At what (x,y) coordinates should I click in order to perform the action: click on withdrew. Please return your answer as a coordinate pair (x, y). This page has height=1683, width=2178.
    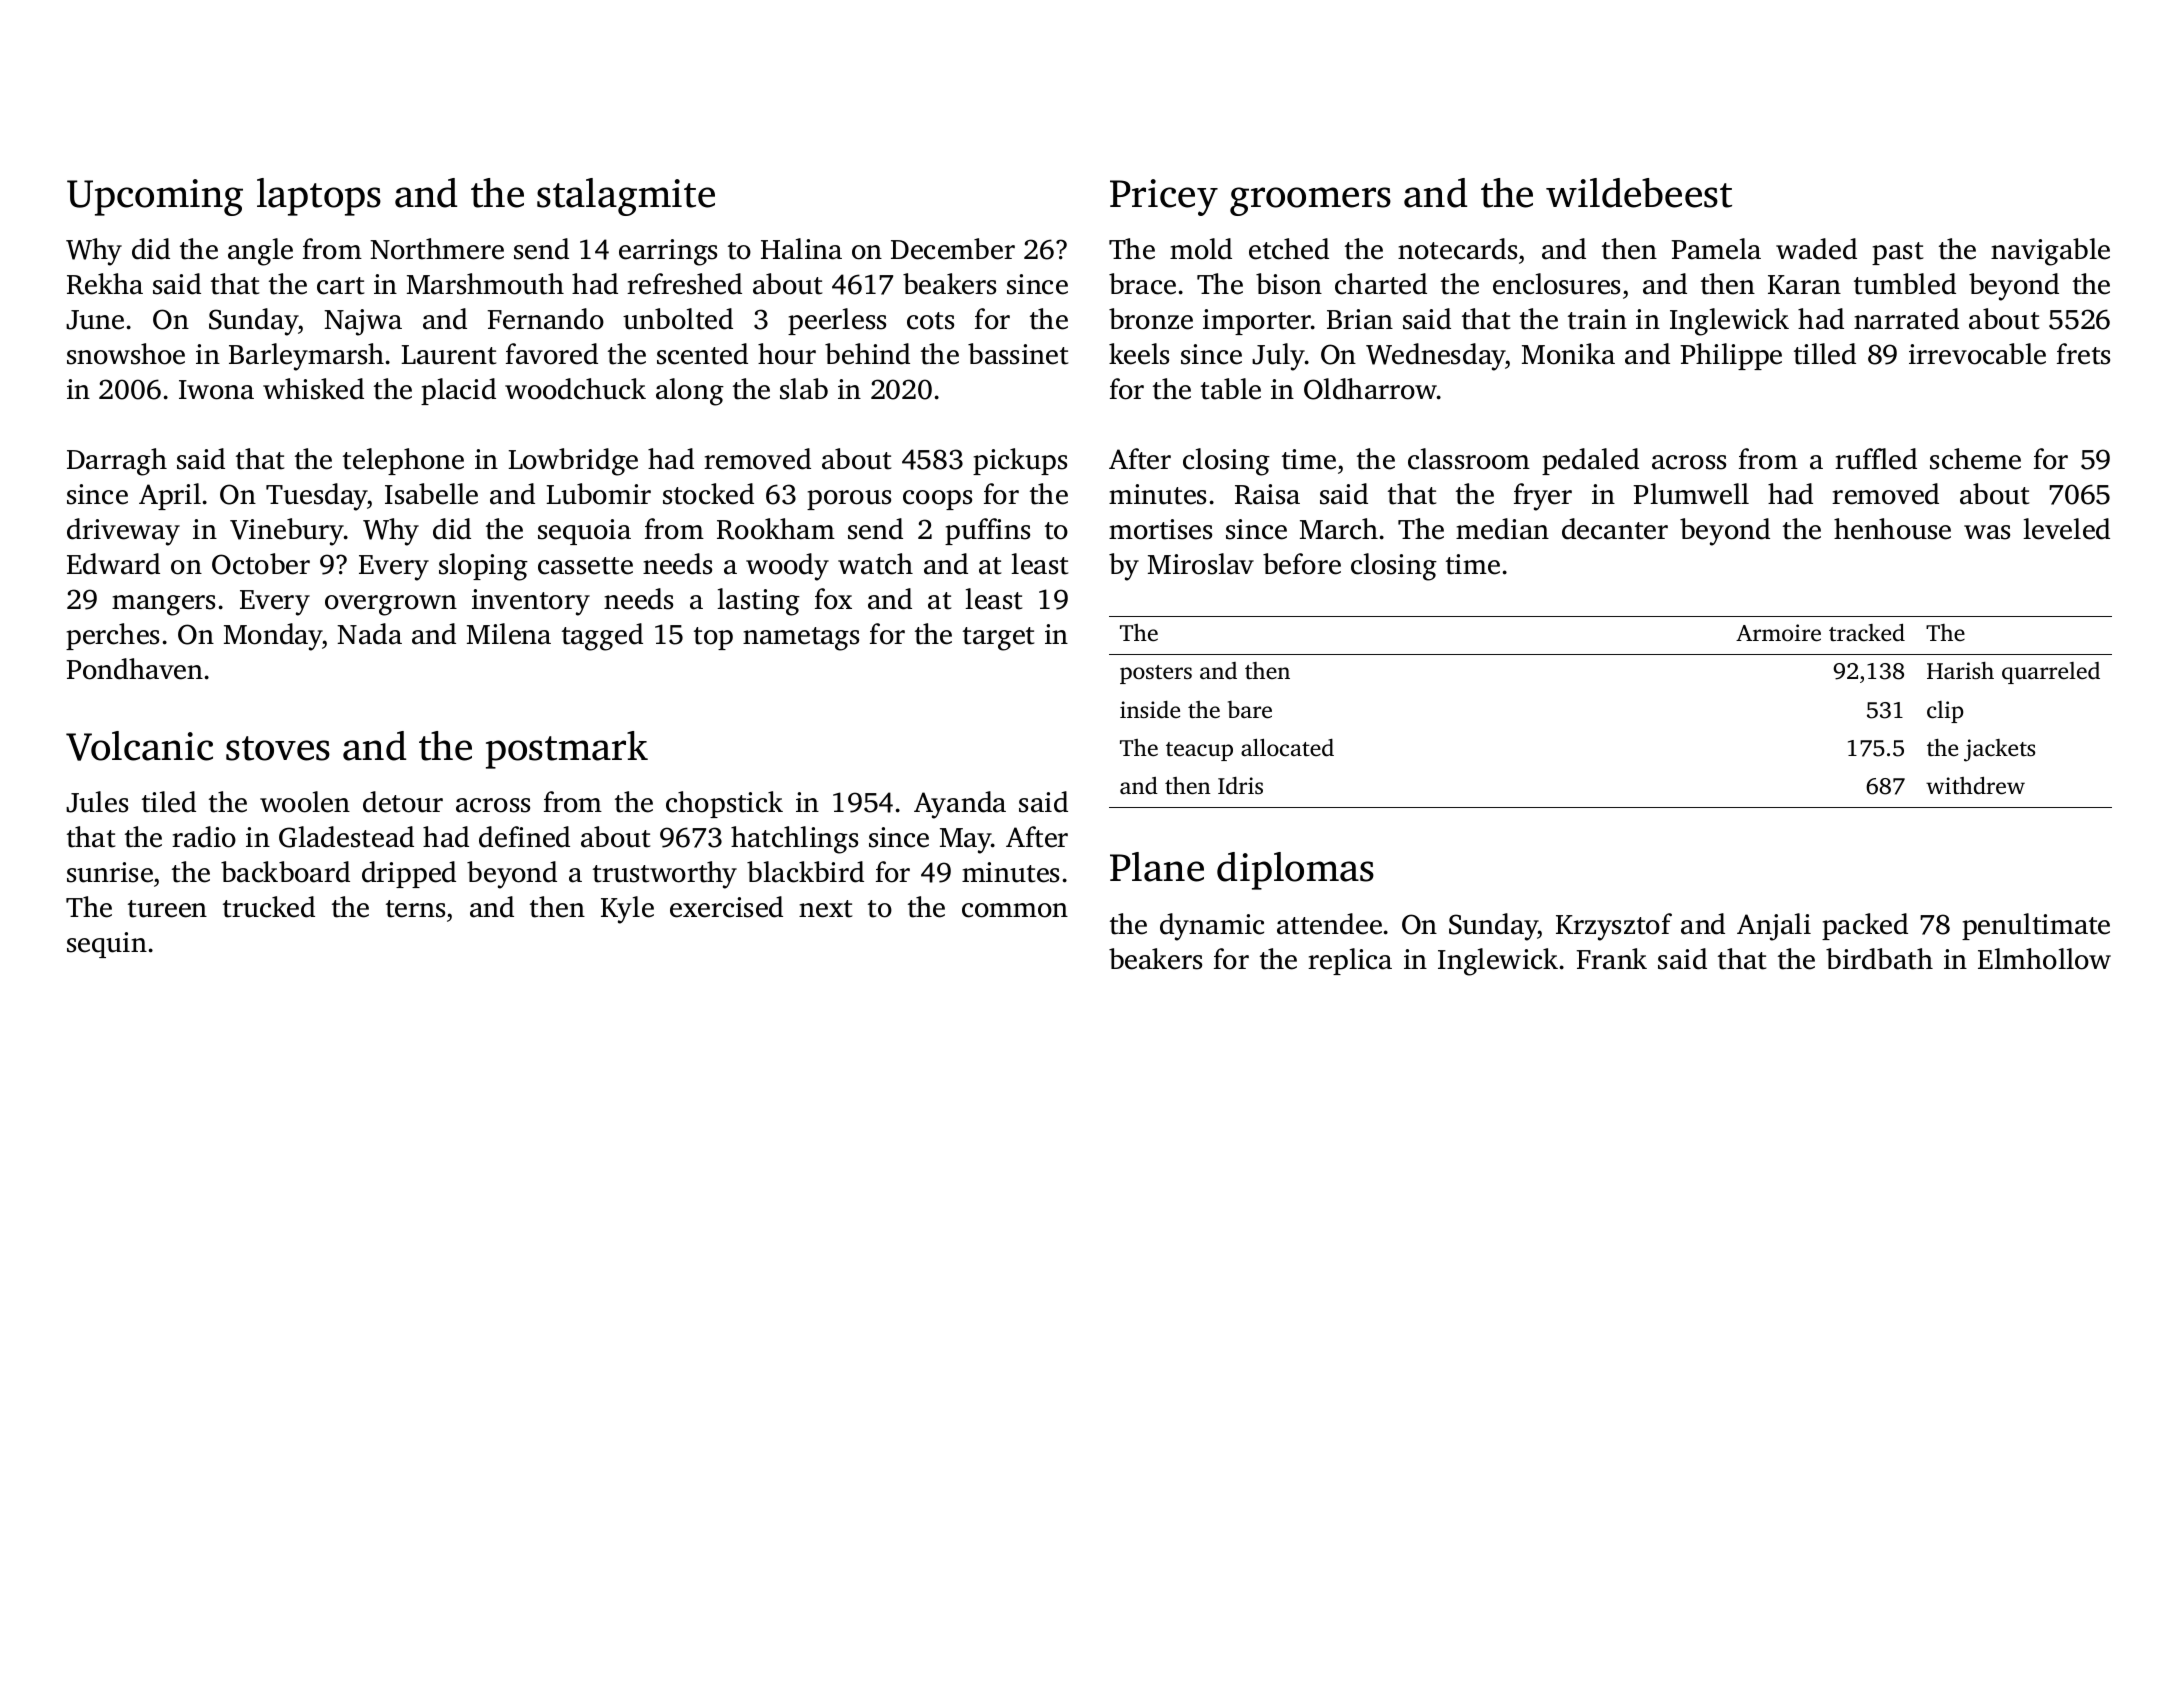
    Looking at the image, I should click on (1975, 786).
